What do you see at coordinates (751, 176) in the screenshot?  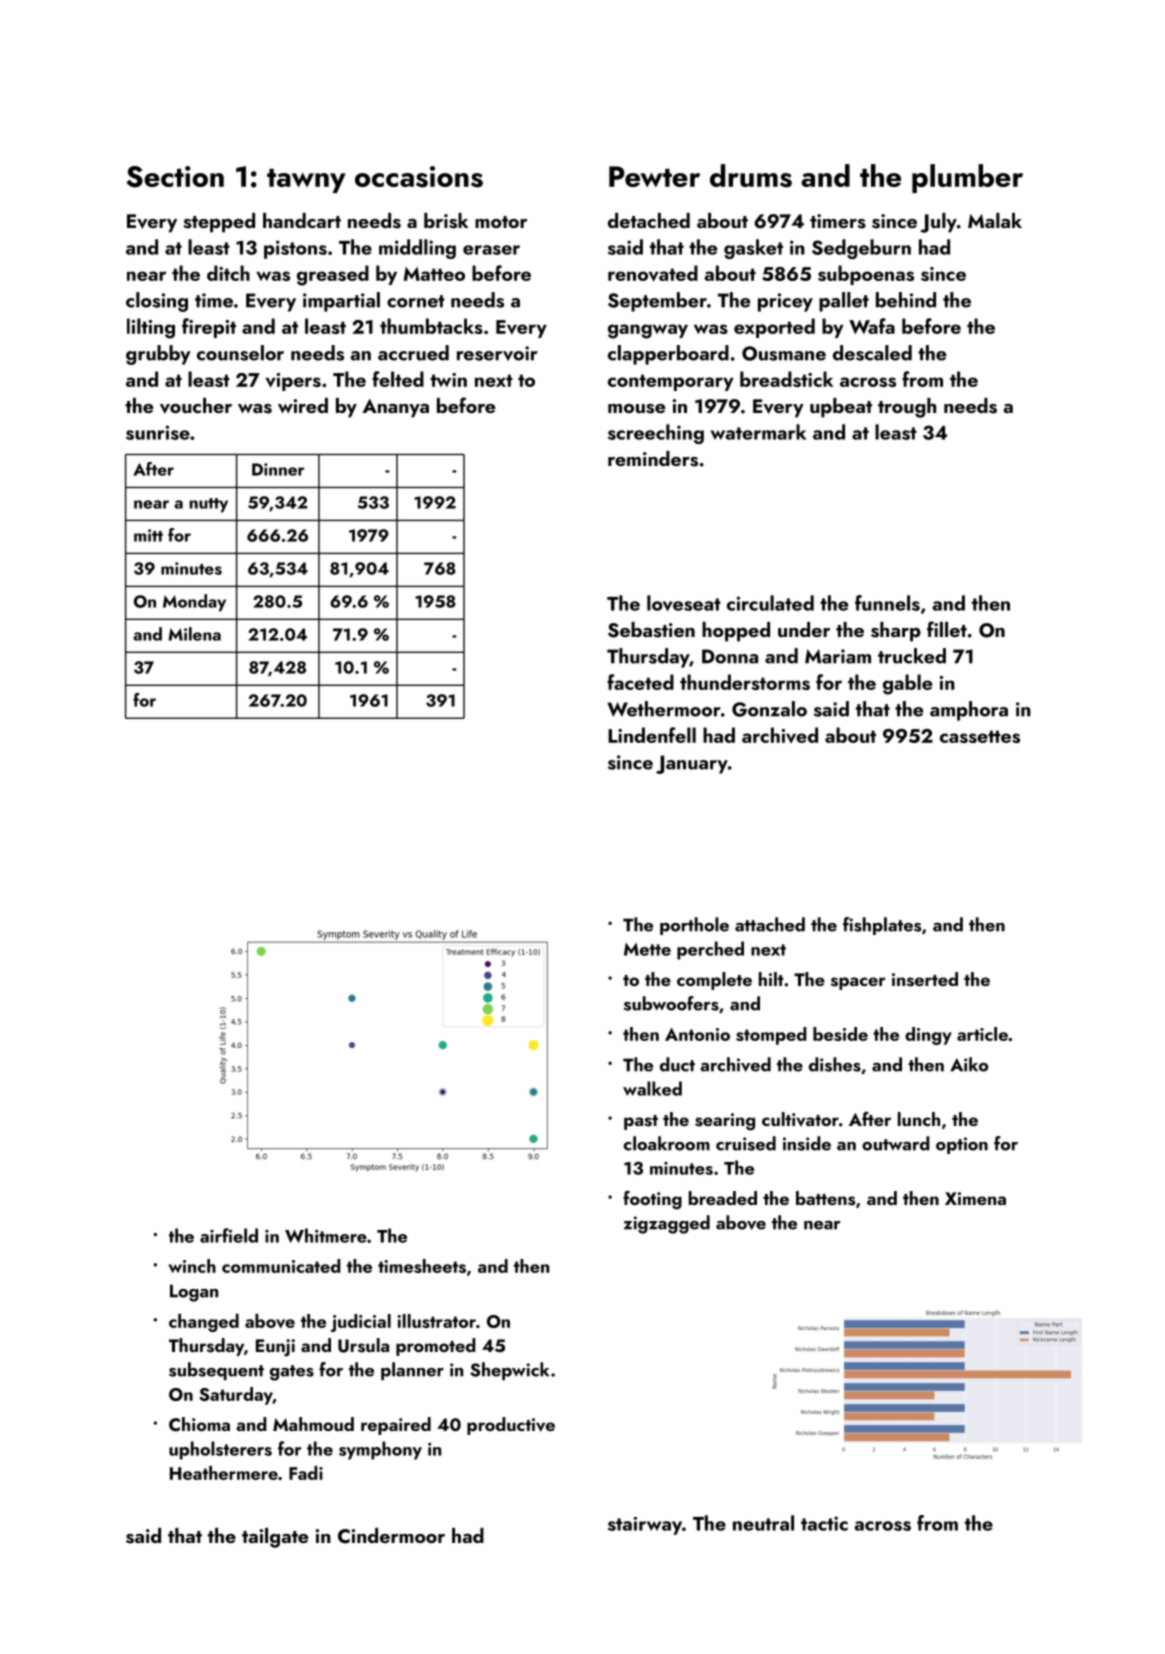 I see `drums` at bounding box center [751, 176].
